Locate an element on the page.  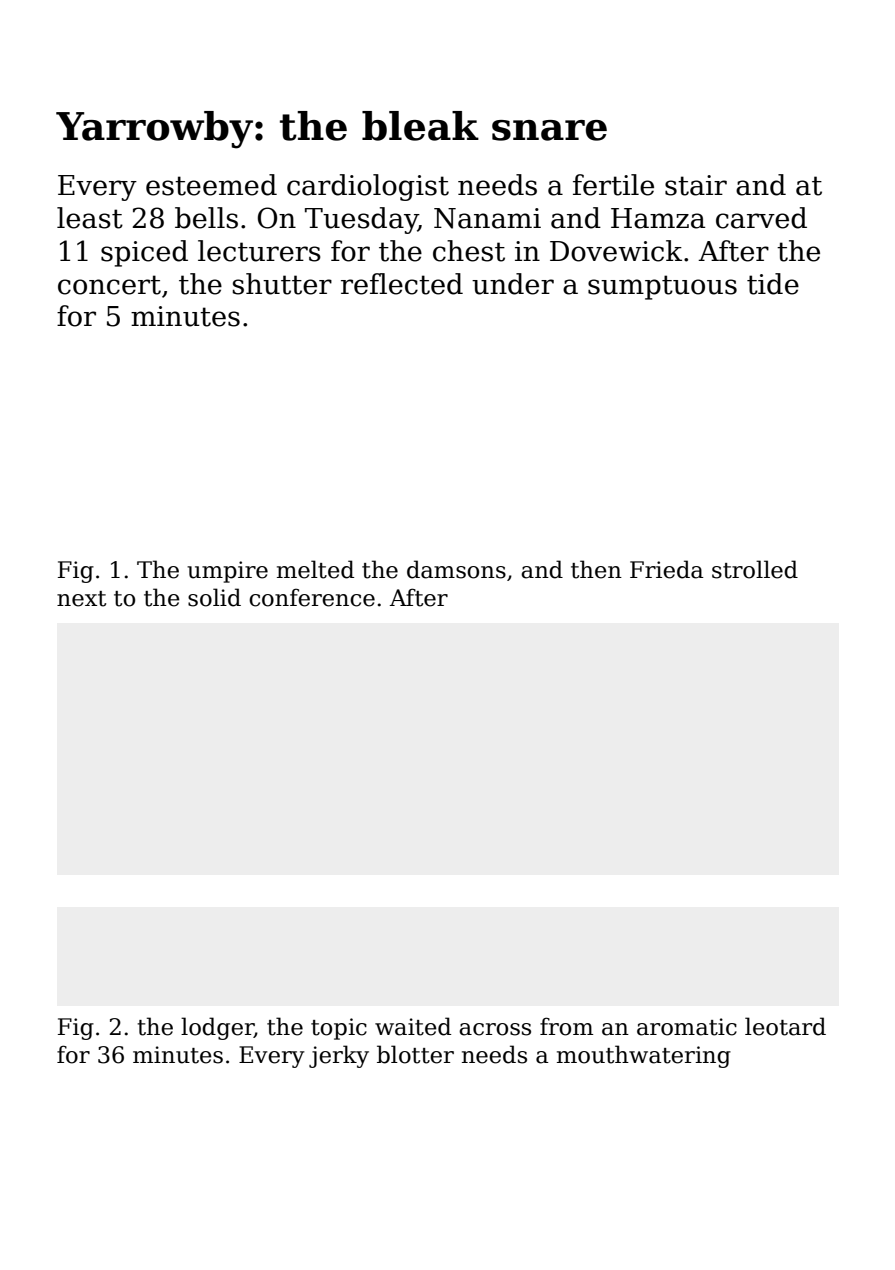
least is located at coordinates (90, 218).
